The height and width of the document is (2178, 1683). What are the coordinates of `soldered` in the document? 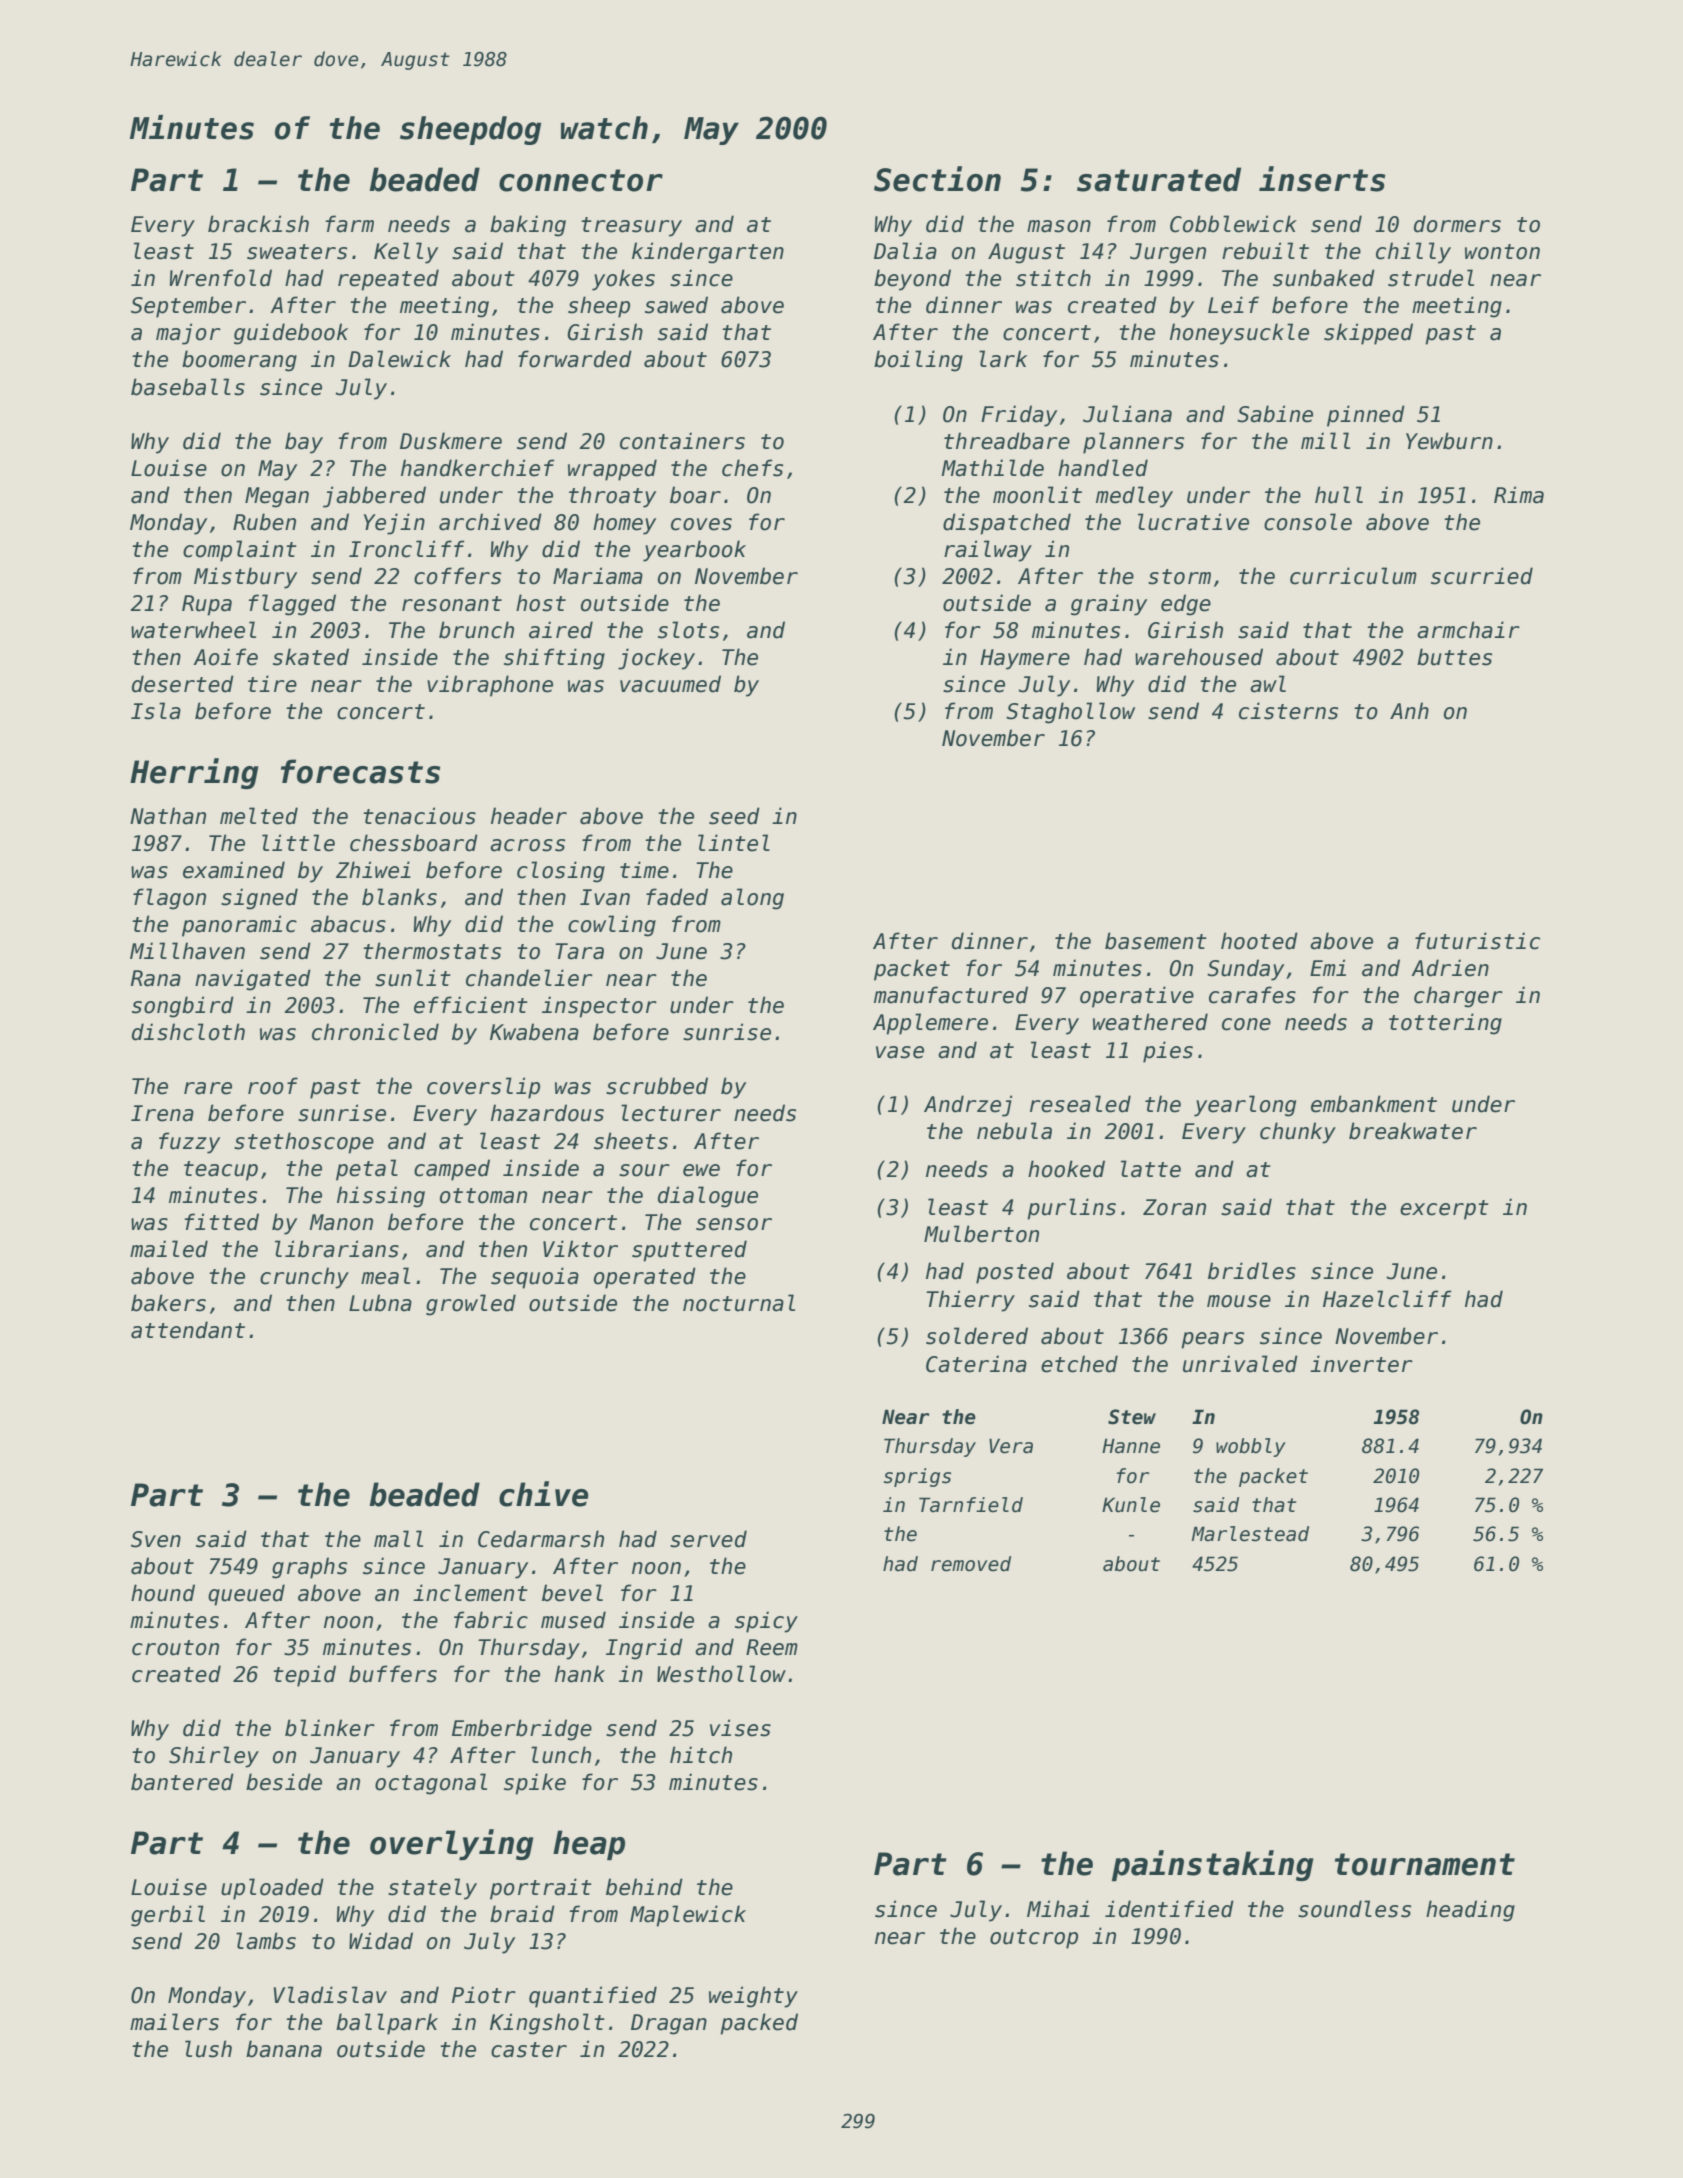 It's located at (977, 1336).
